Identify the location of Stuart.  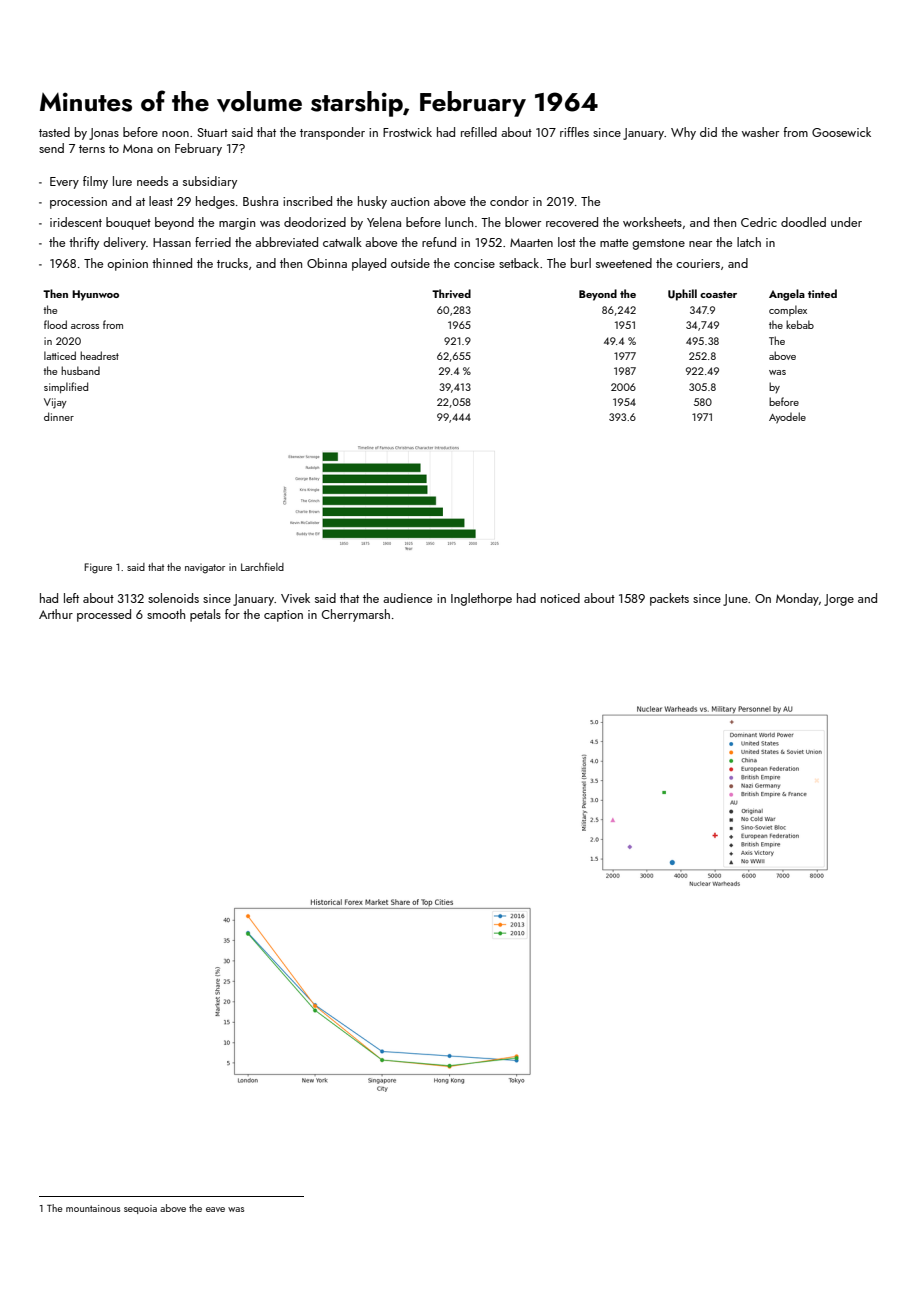
(213, 132).
